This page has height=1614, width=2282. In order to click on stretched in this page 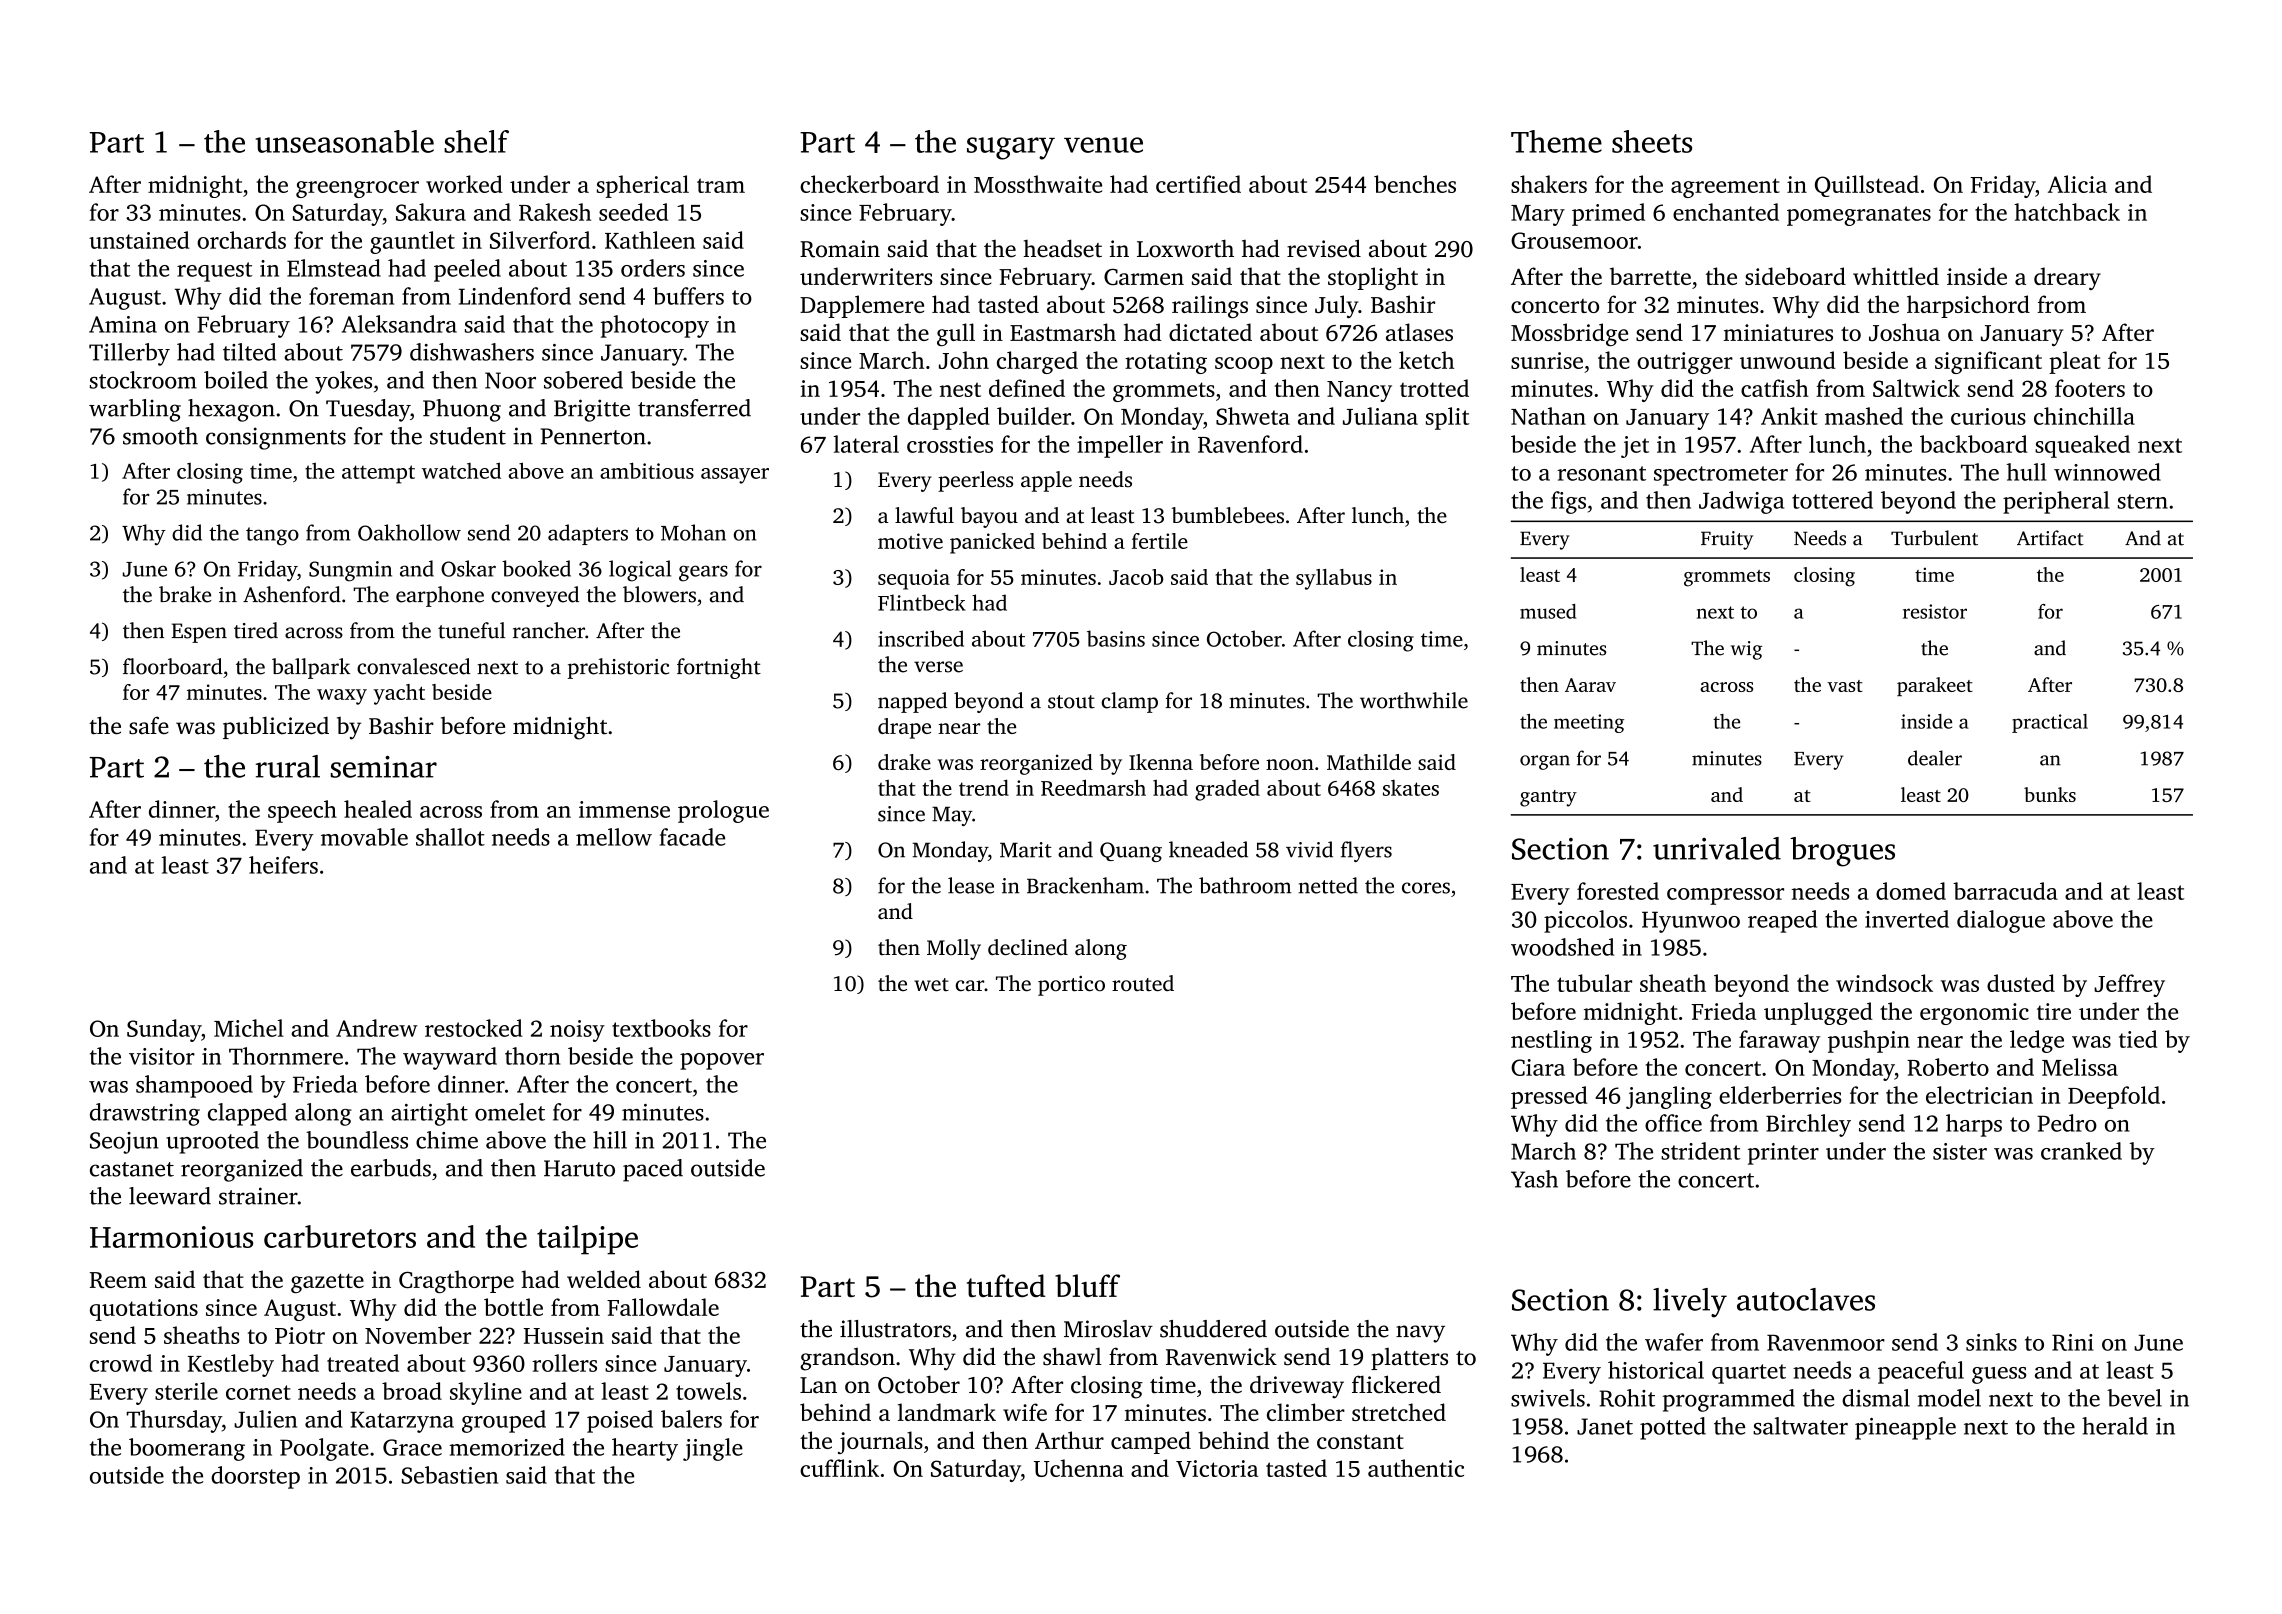, I will do `click(1399, 1412)`.
